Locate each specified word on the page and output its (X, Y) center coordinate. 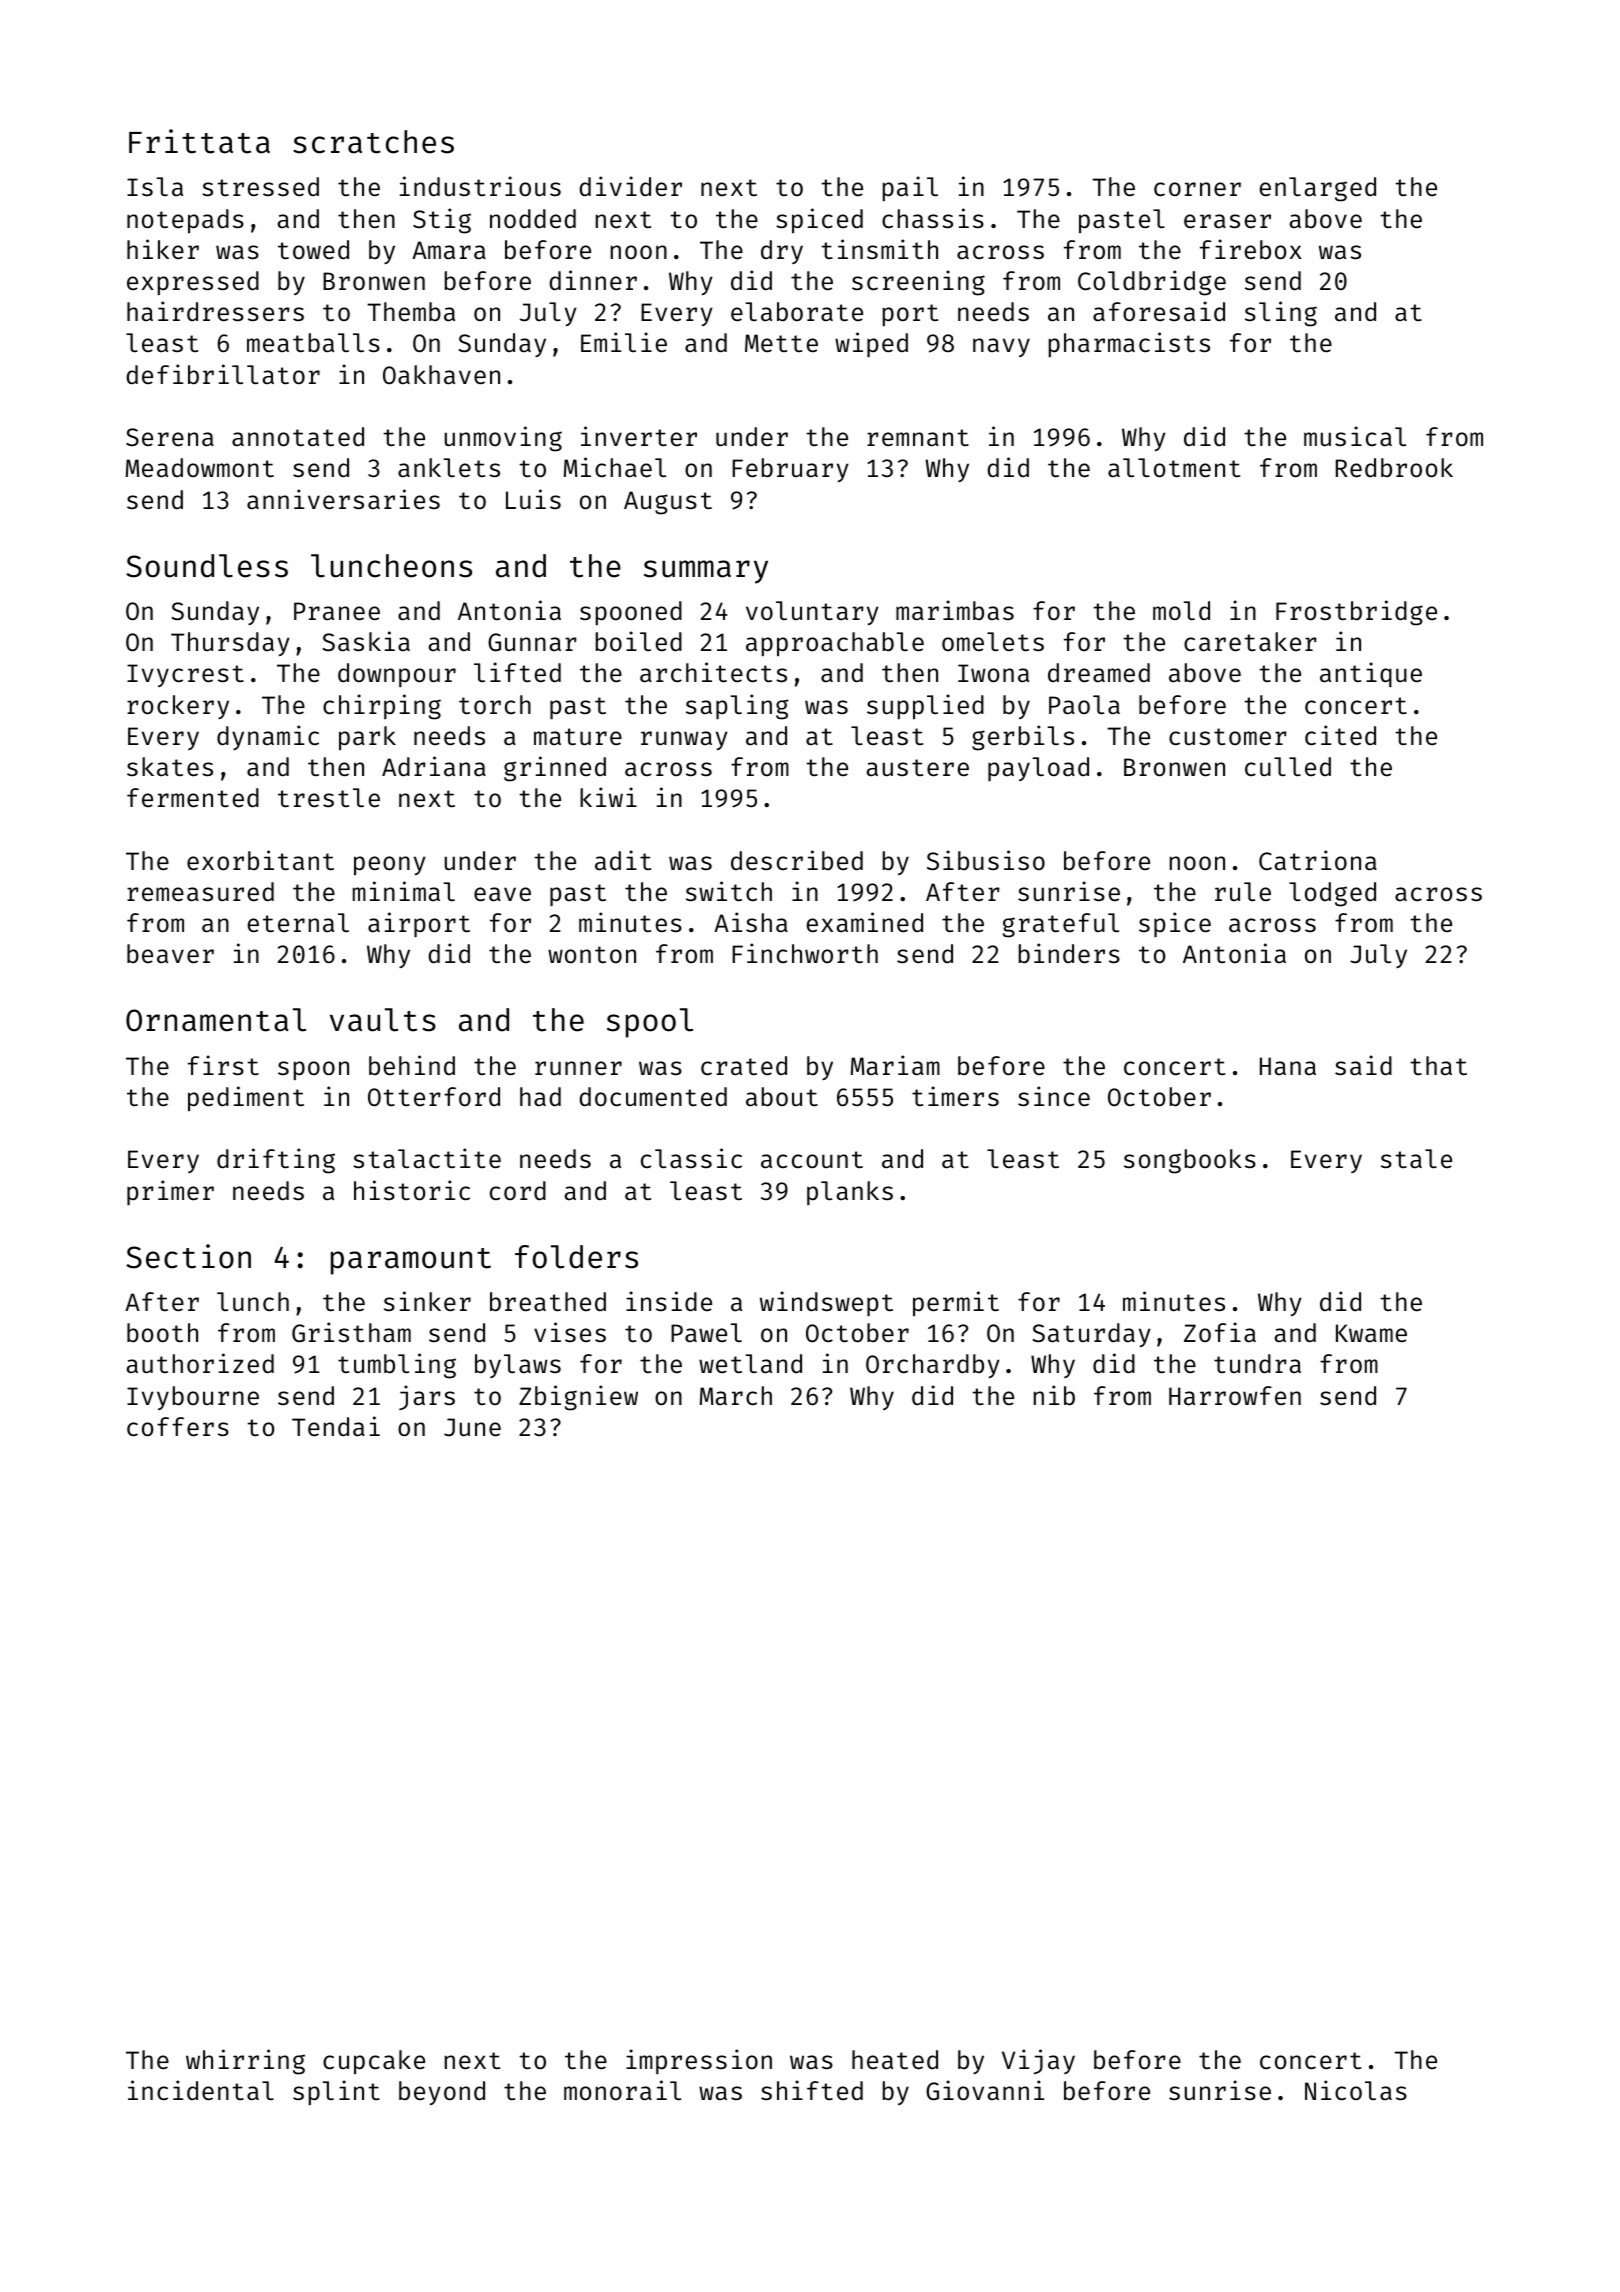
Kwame (1371, 1333)
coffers (178, 1427)
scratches (373, 142)
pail (910, 188)
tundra (1257, 1364)
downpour (397, 675)
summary (706, 572)
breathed (548, 1302)
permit (956, 1304)
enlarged (1318, 189)
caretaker (1250, 642)
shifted (812, 2090)
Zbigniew (578, 1398)
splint (336, 2092)
